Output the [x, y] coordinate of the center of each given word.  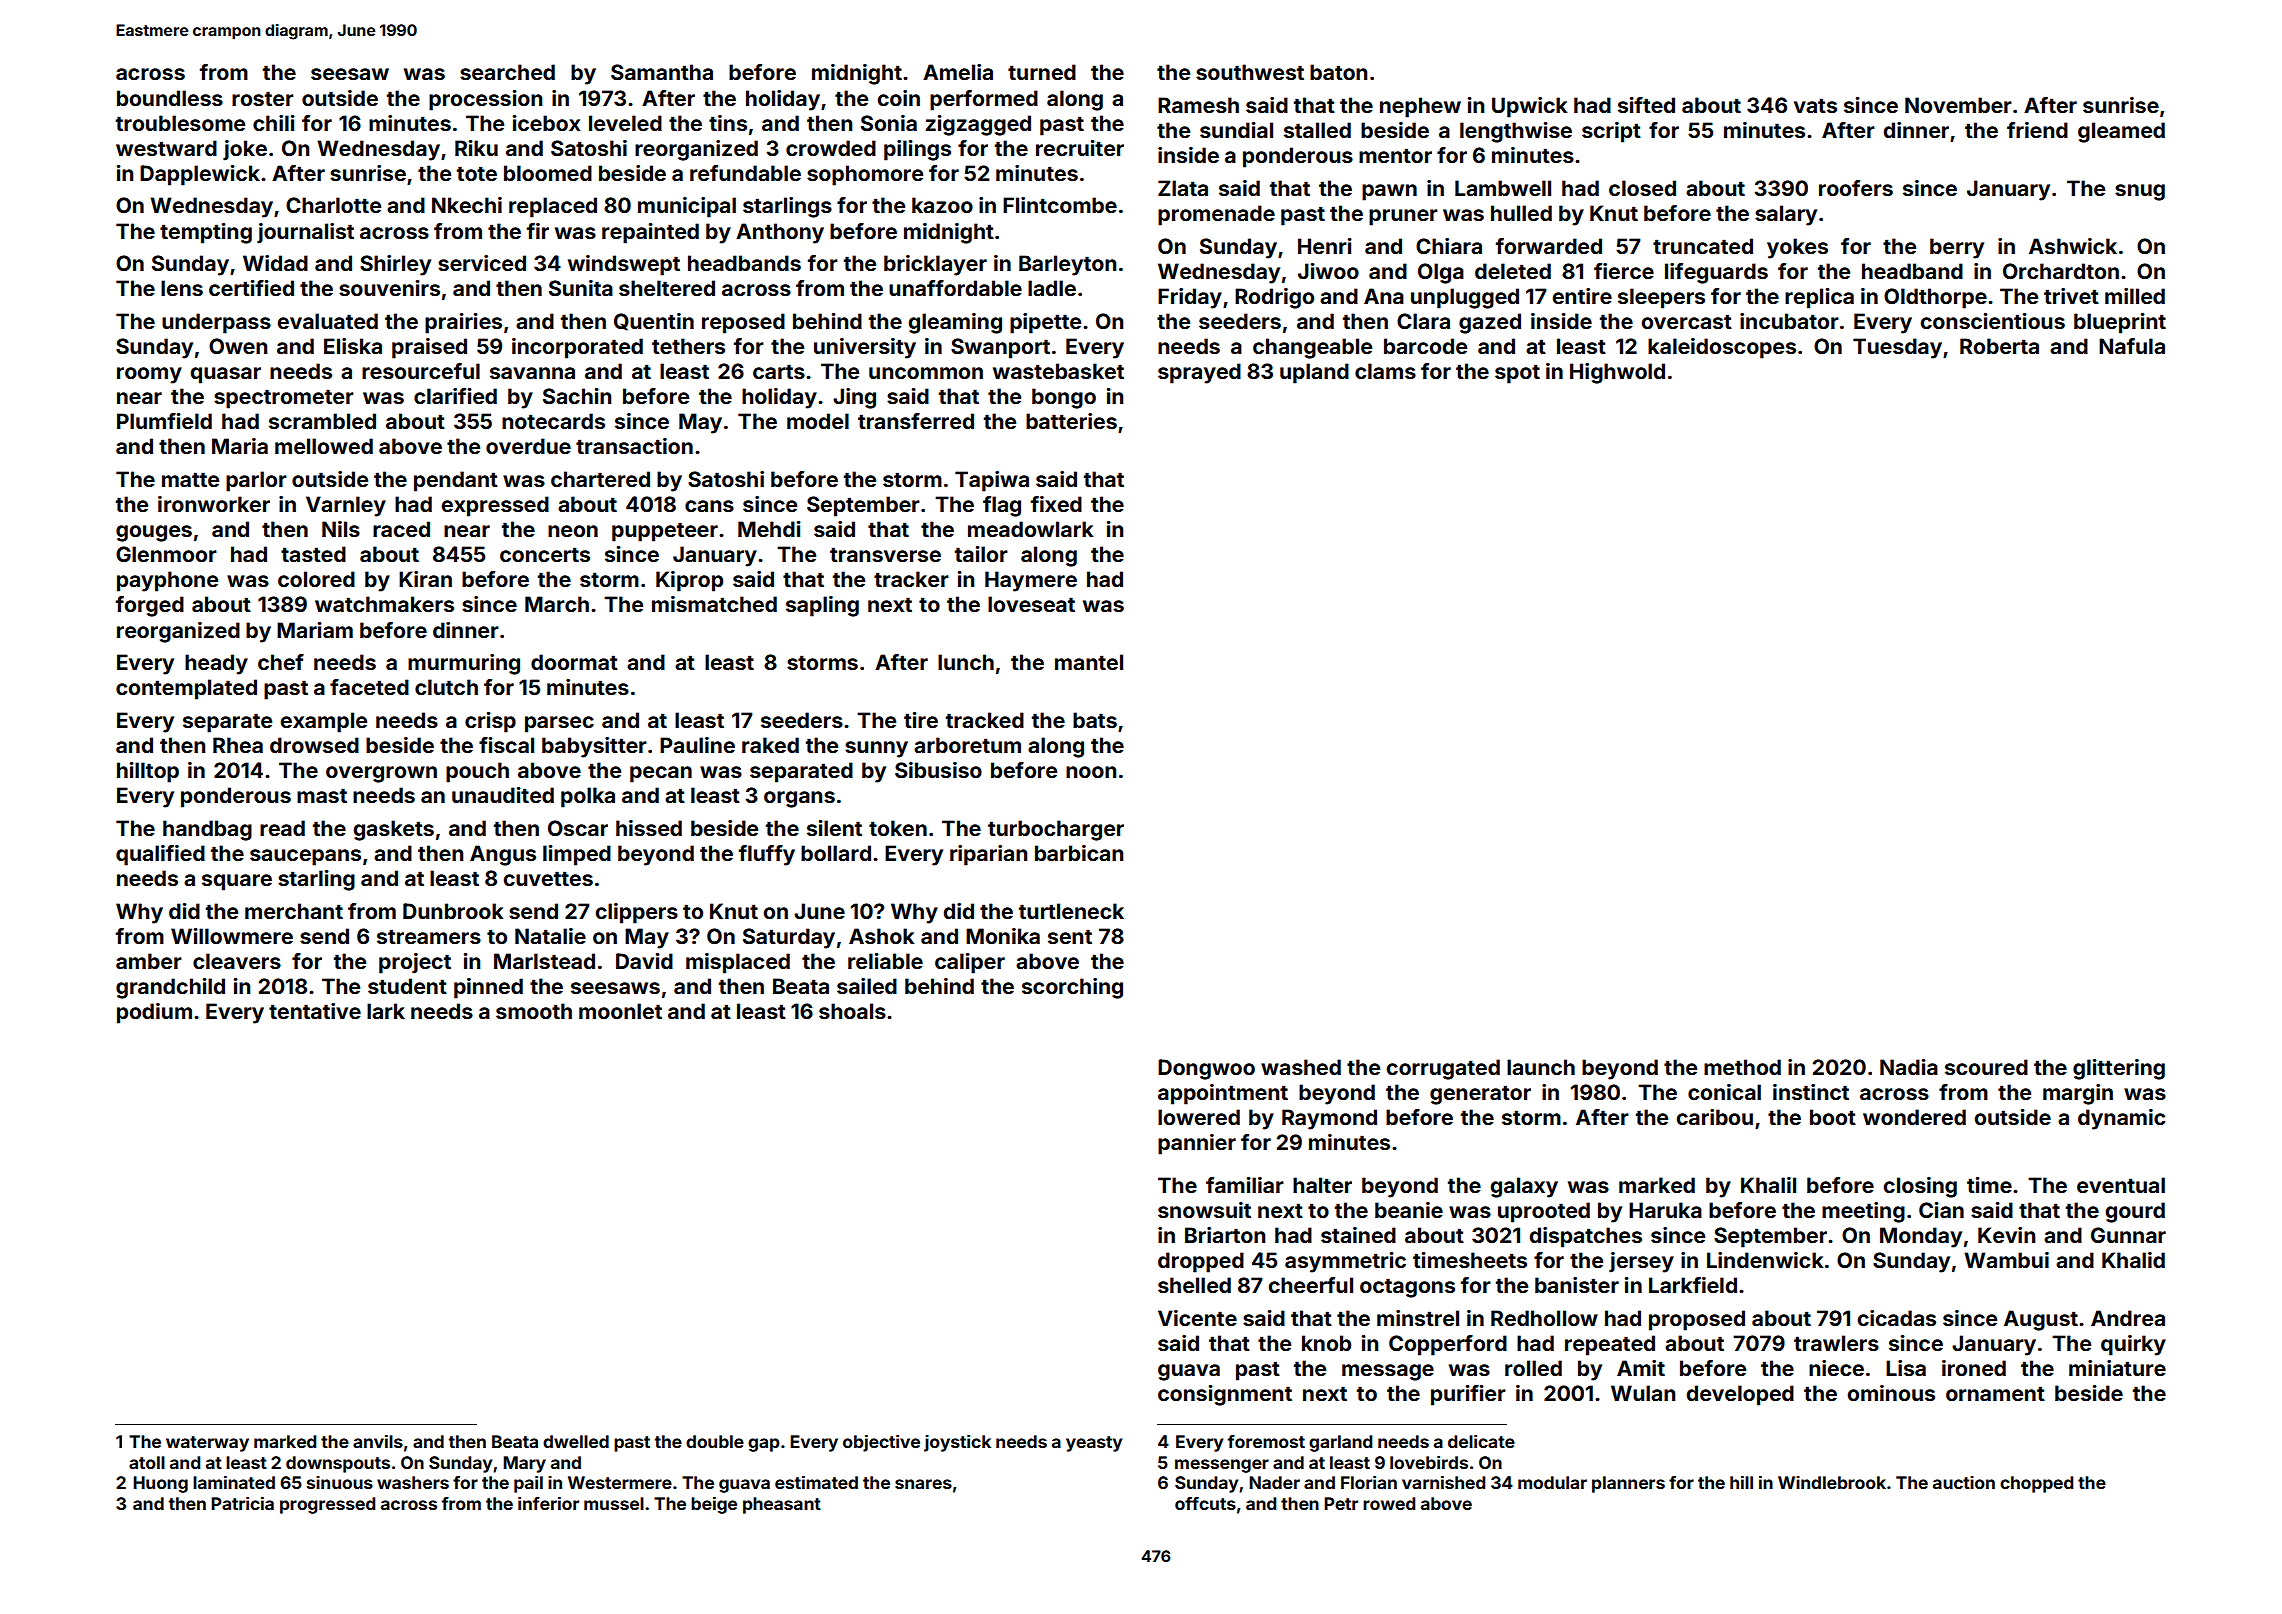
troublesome [180, 123]
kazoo [942, 205]
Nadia [1909, 1067]
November [1958, 105]
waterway [207, 1444]
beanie [1409, 1210]
